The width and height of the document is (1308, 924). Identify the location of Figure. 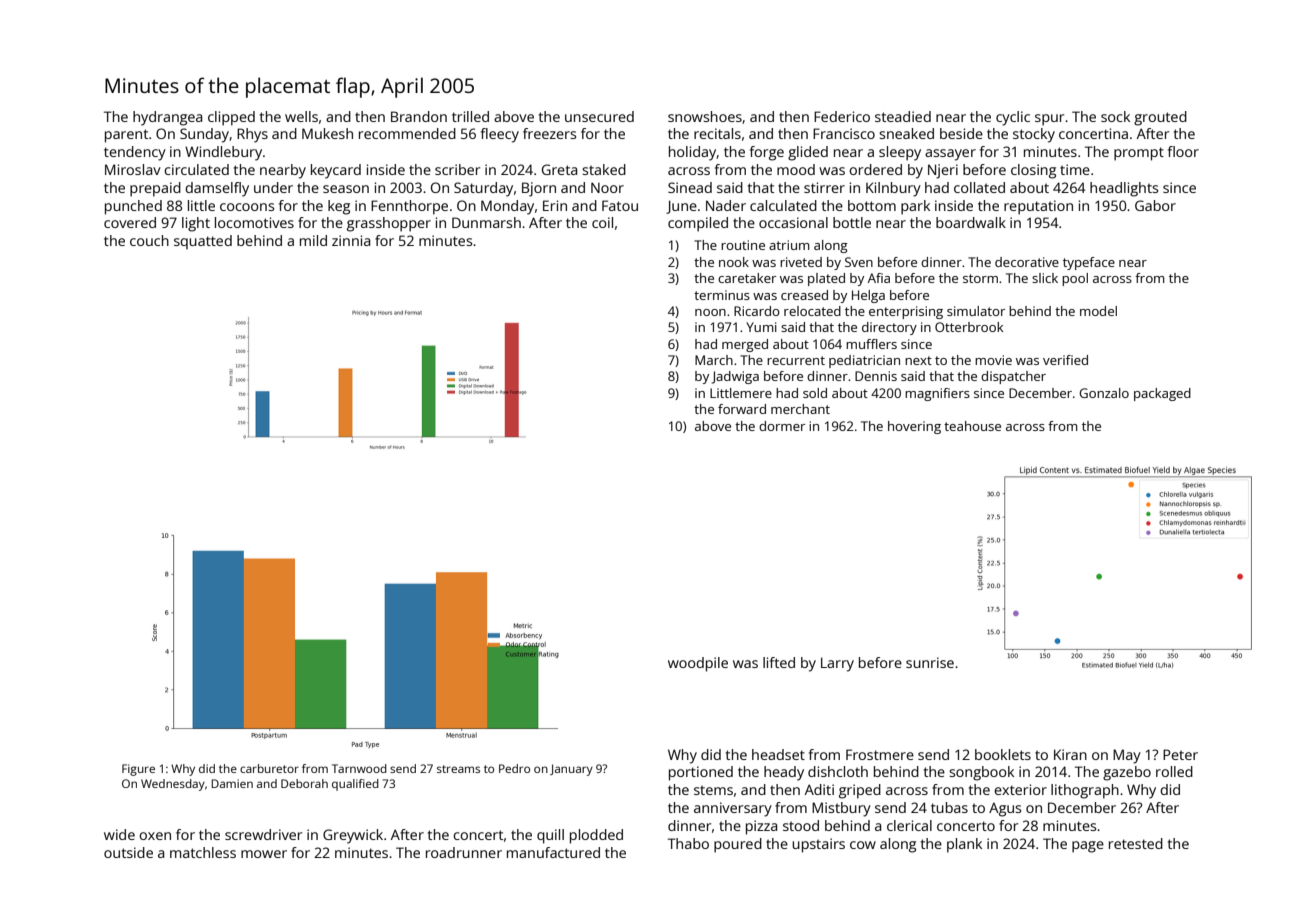
(138, 770).
